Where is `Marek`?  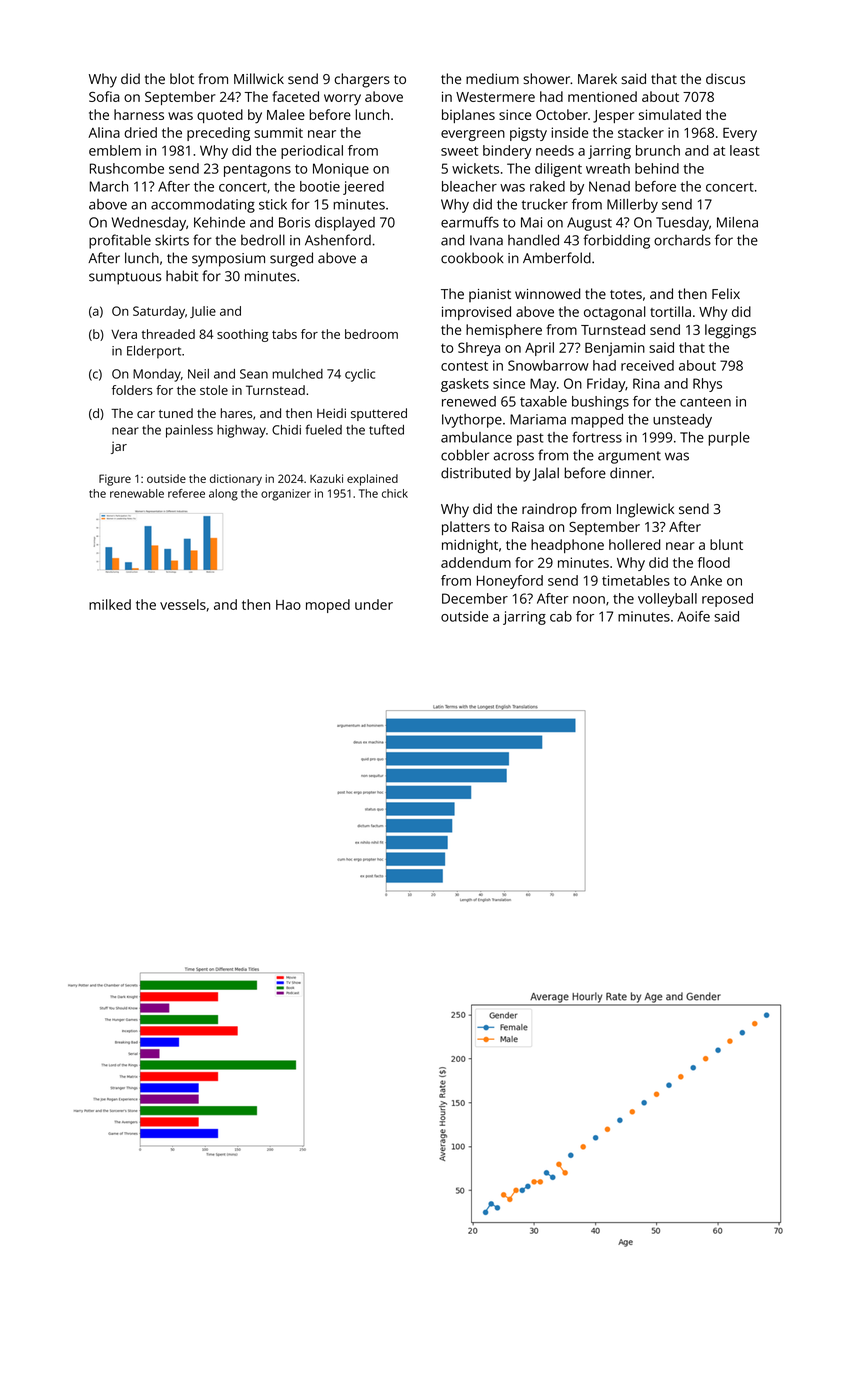
Marek is located at coordinates (597, 78).
